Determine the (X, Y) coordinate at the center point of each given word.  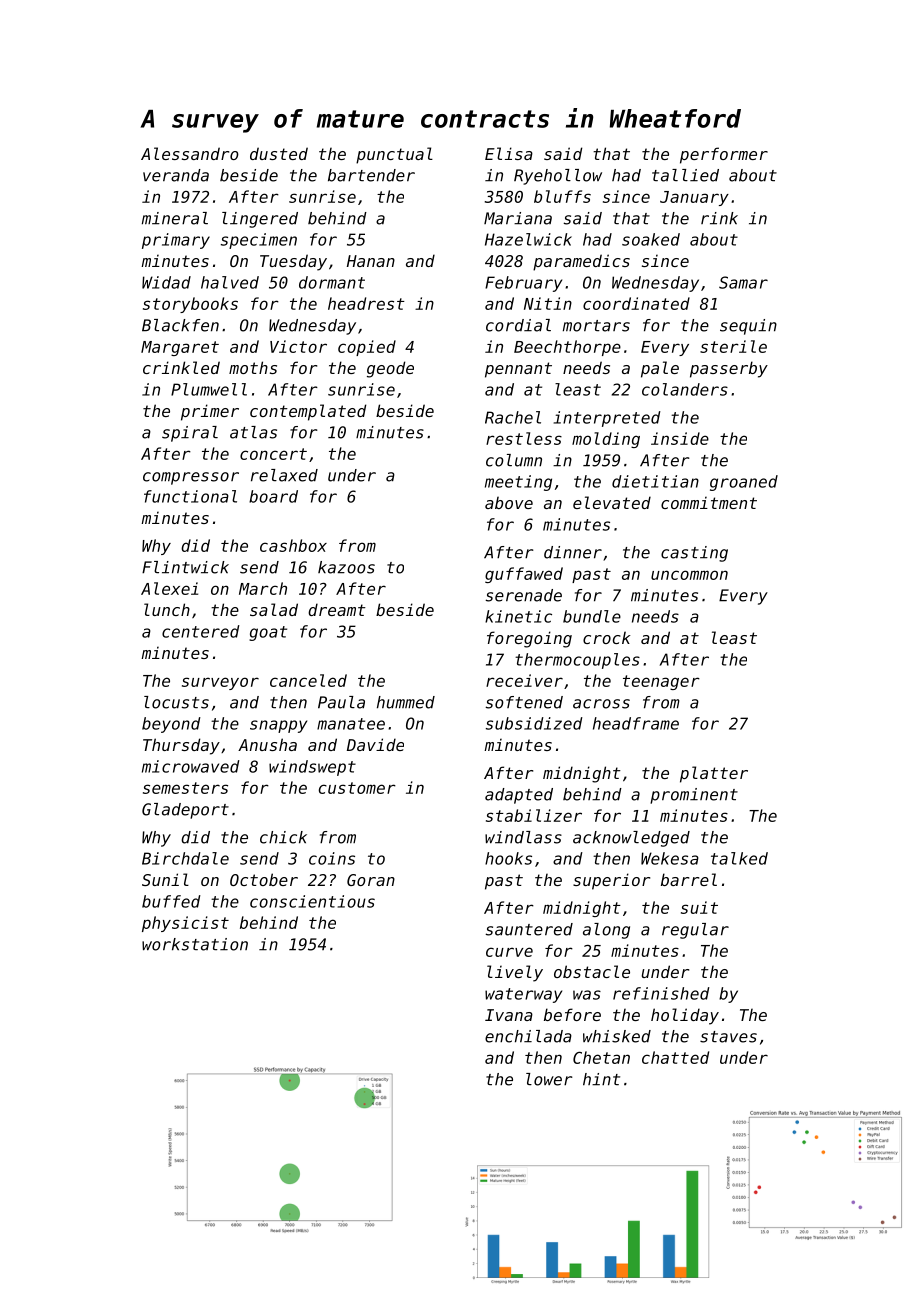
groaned (744, 483)
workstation (195, 944)
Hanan (371, 261)
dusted (279, 153)
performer (724, 155)
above (509, 502)
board (273, 496)
